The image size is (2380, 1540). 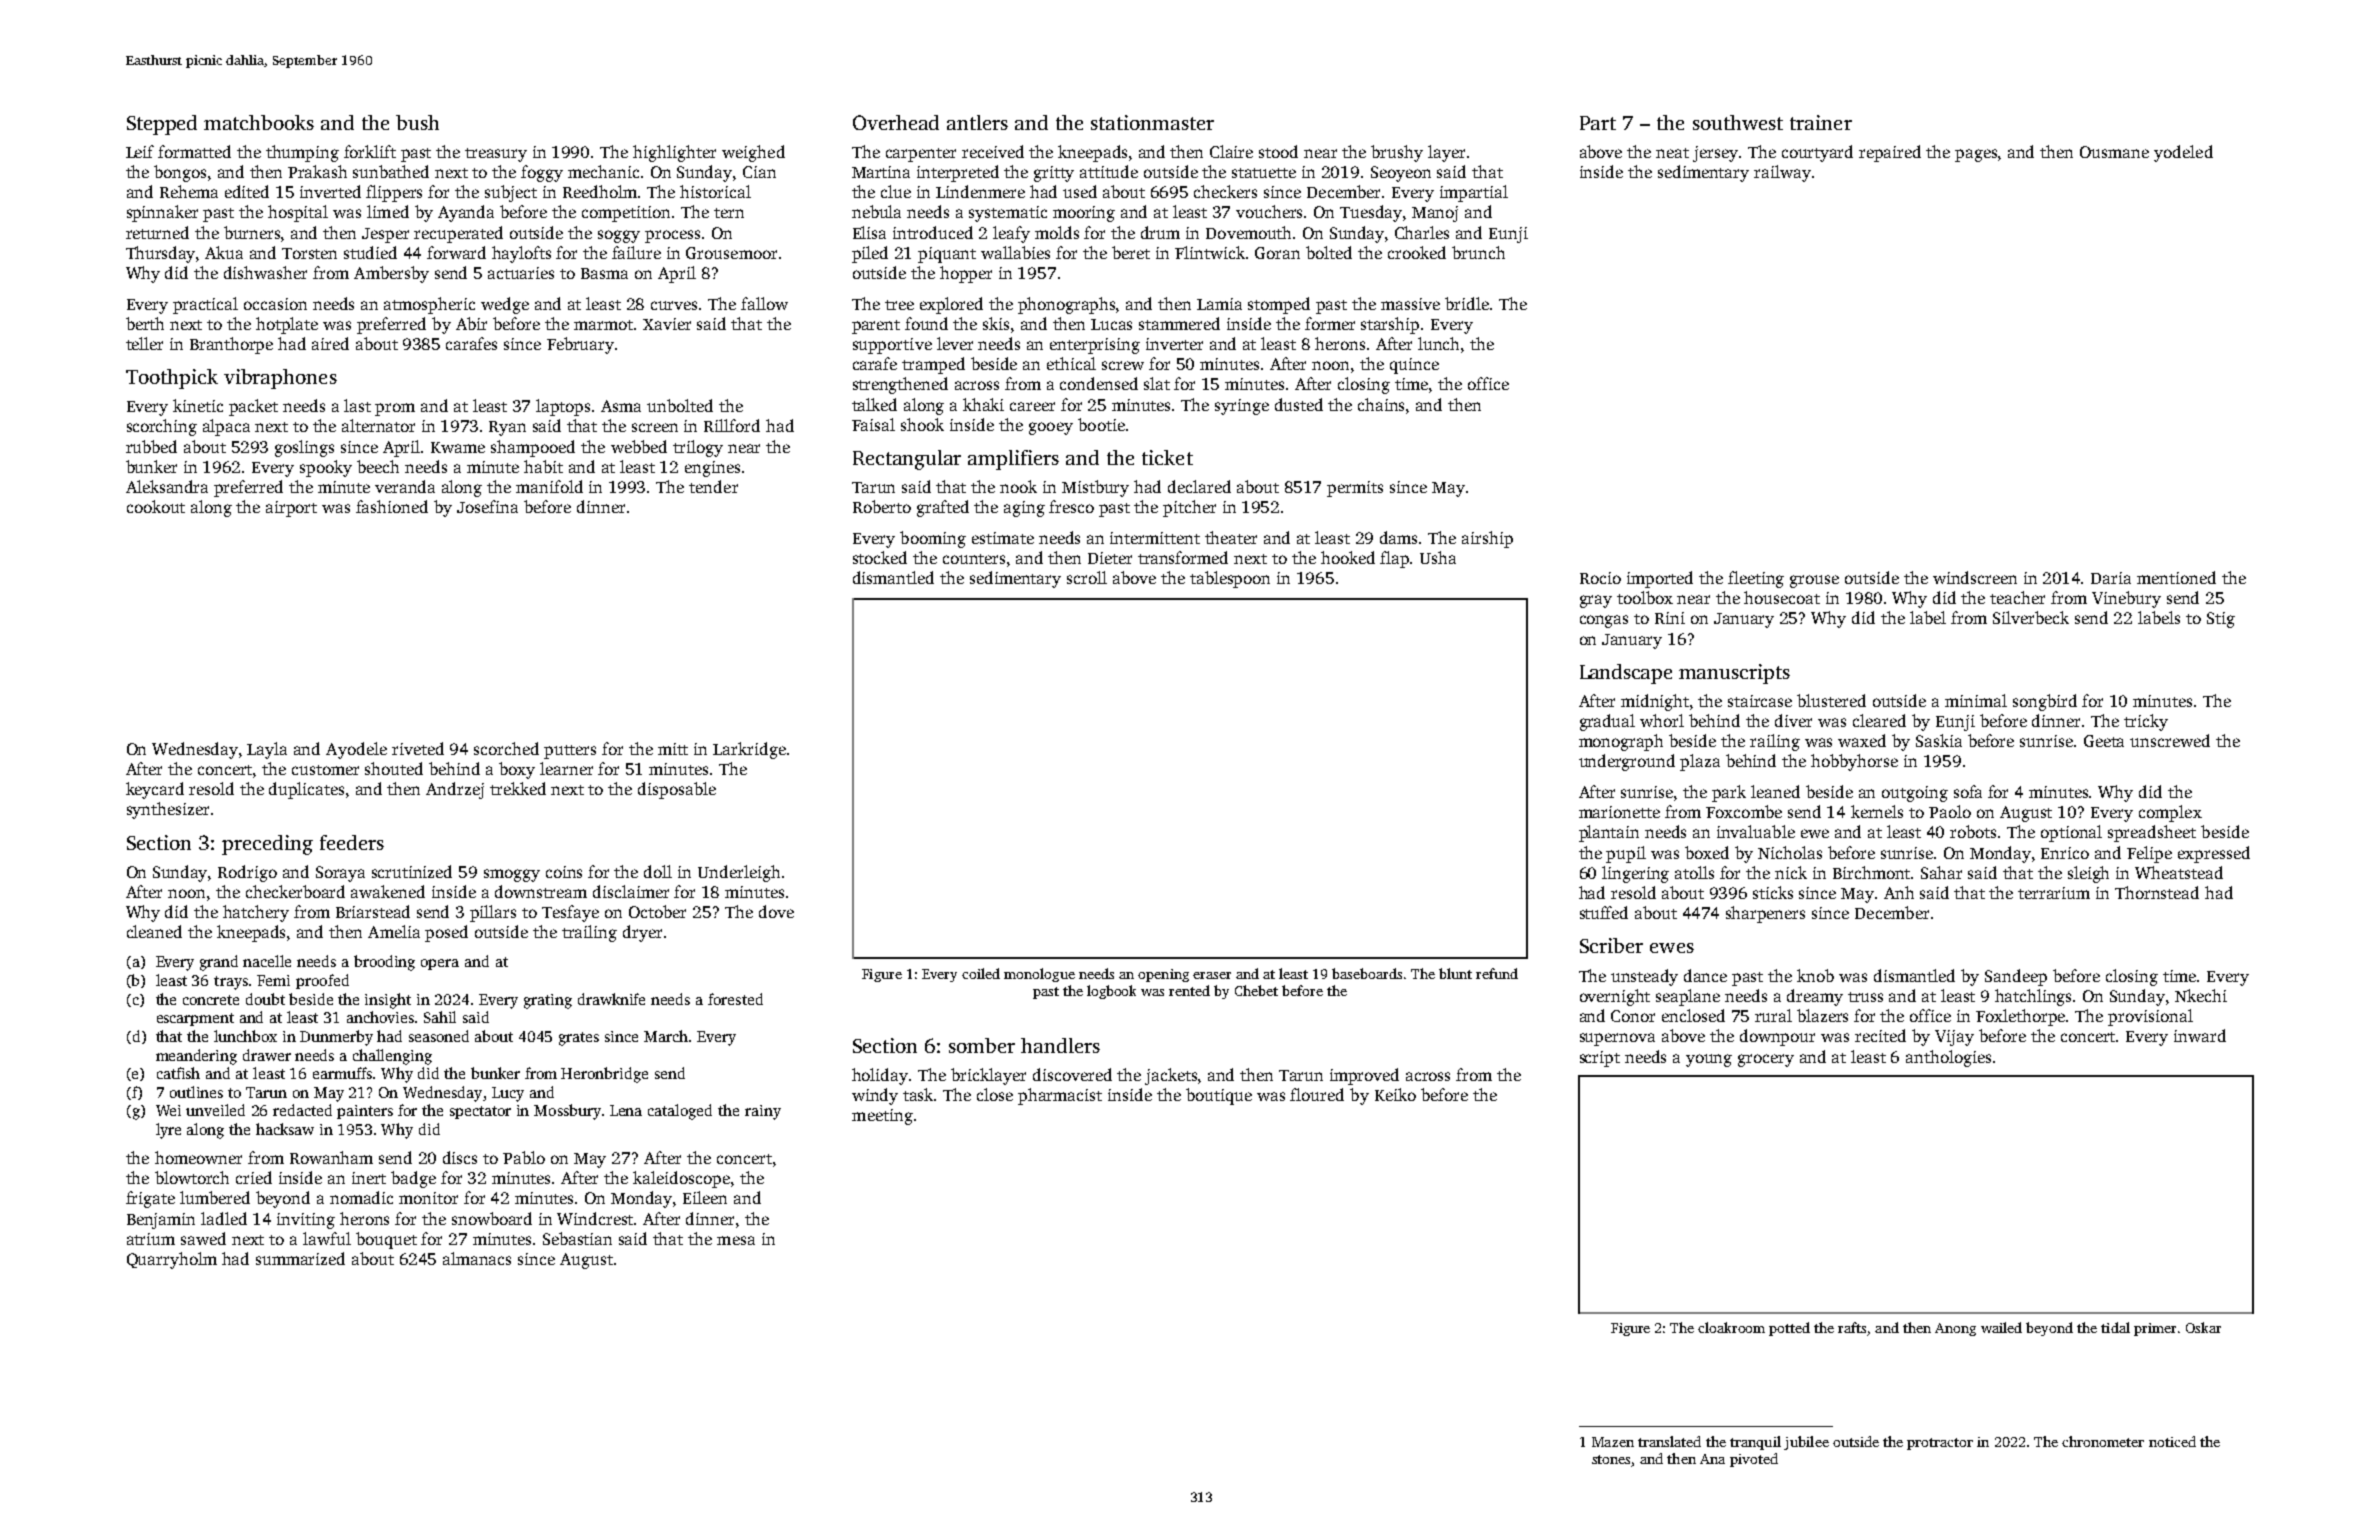 What do you see at coordinates (626, 214) in the image?
I see `competition` at bounding box center [626, 214].
